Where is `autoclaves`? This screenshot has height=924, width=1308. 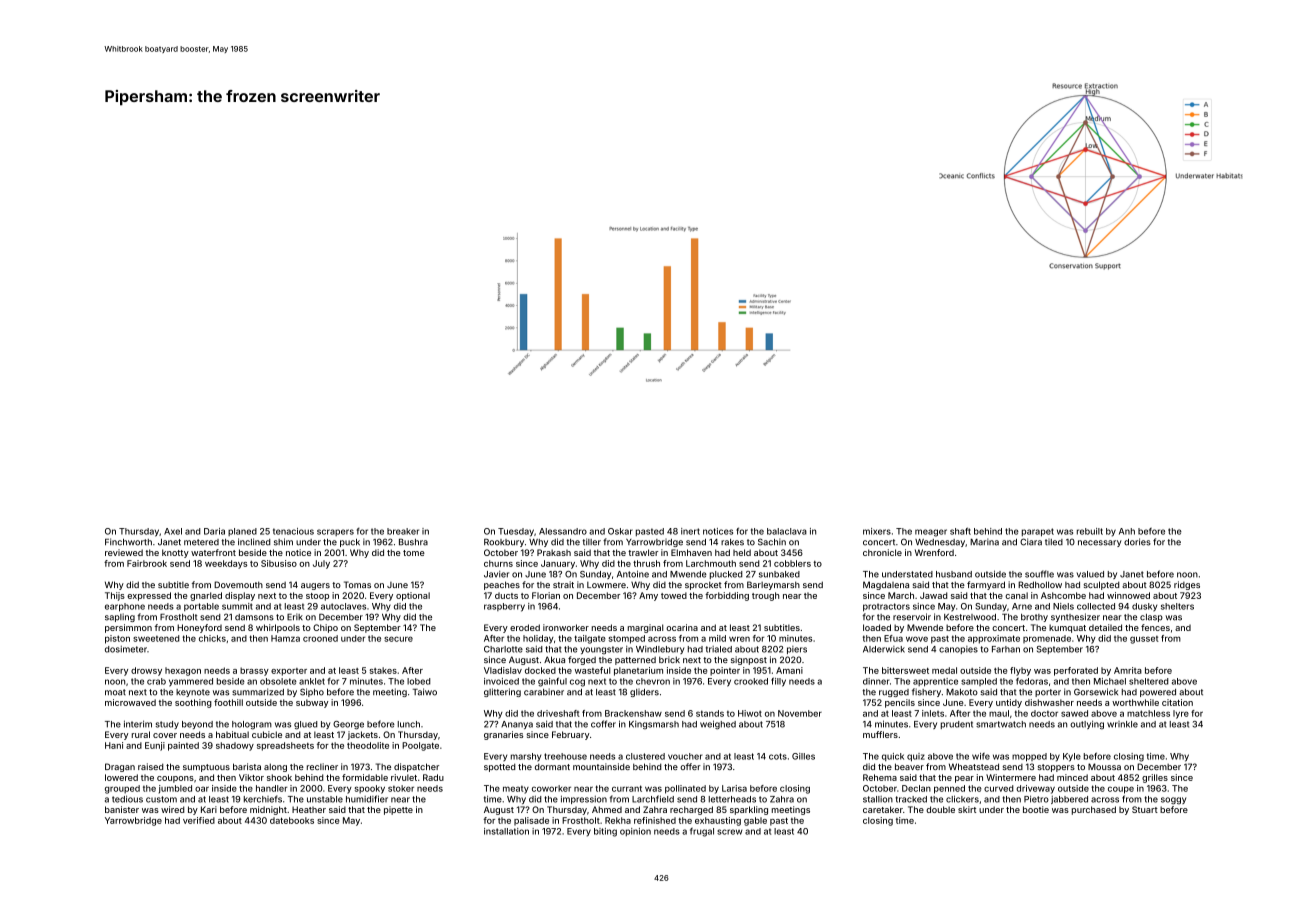 autoclaves is located at coordinates (343, 606).
